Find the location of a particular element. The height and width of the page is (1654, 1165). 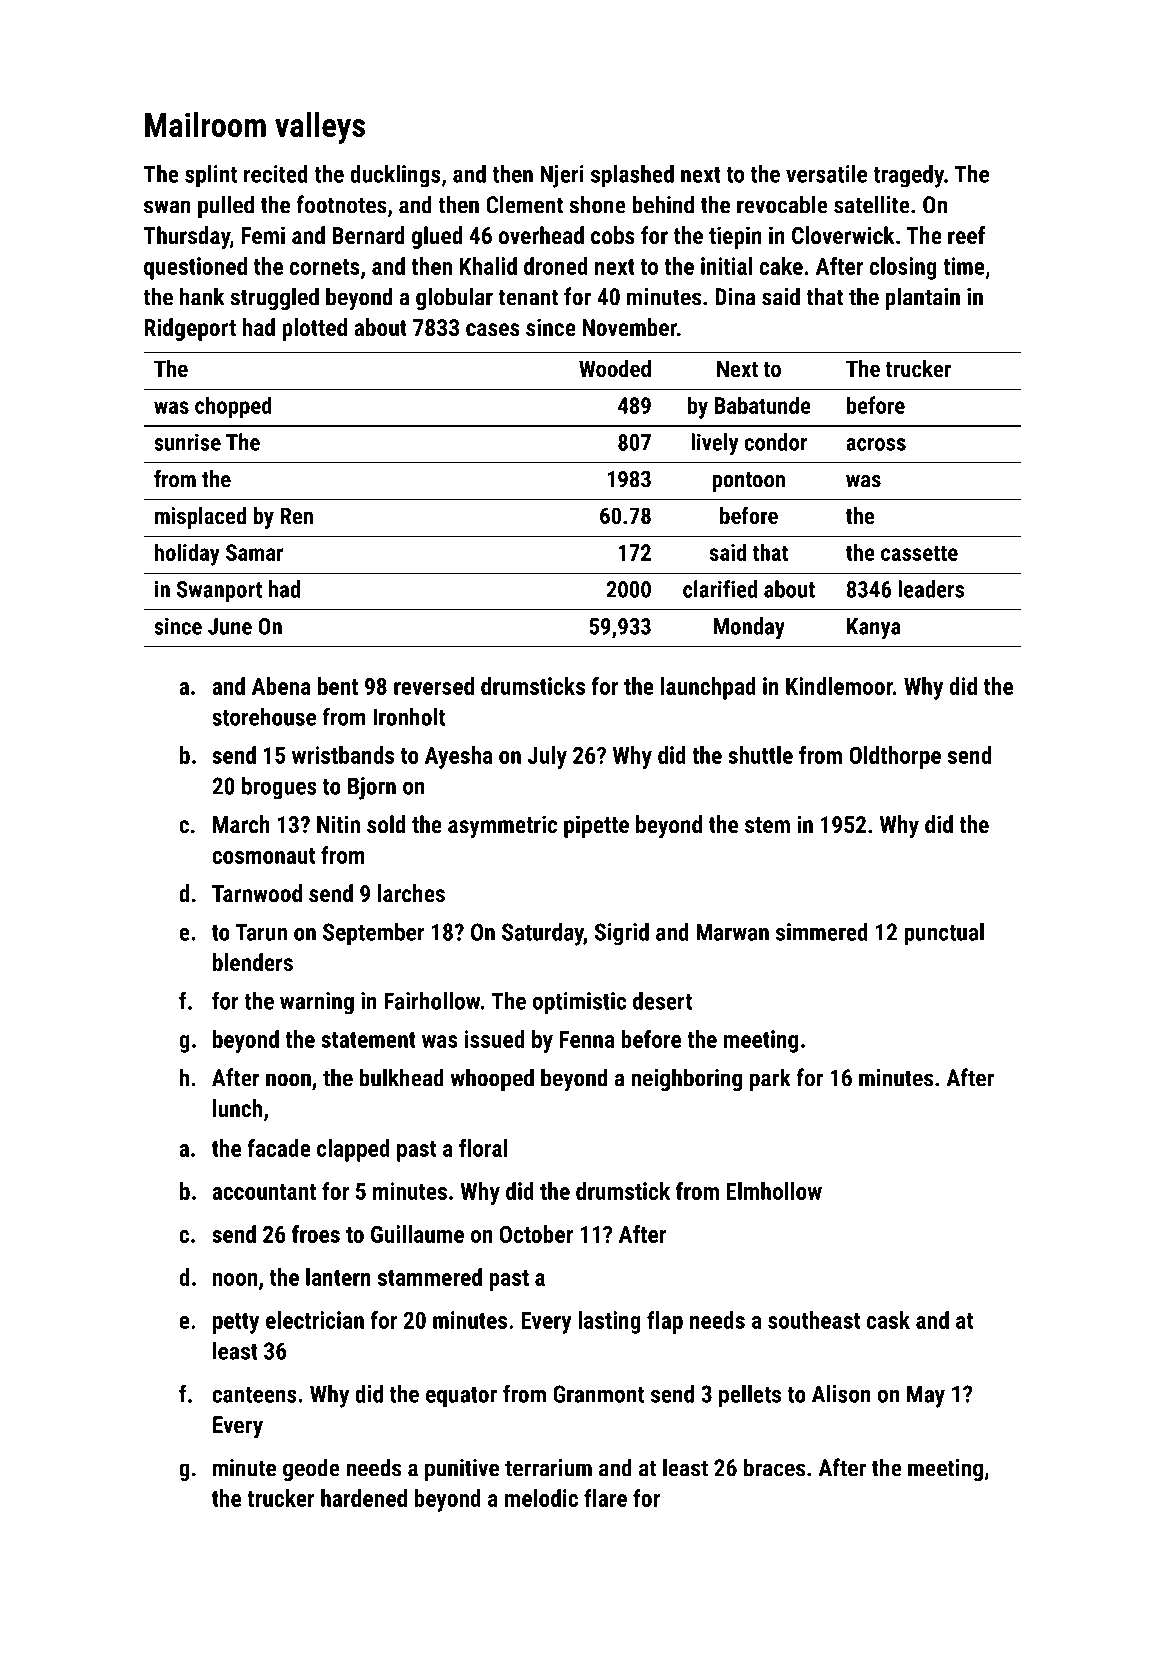

Kindlemoor is located at coordinates (839, 686).
